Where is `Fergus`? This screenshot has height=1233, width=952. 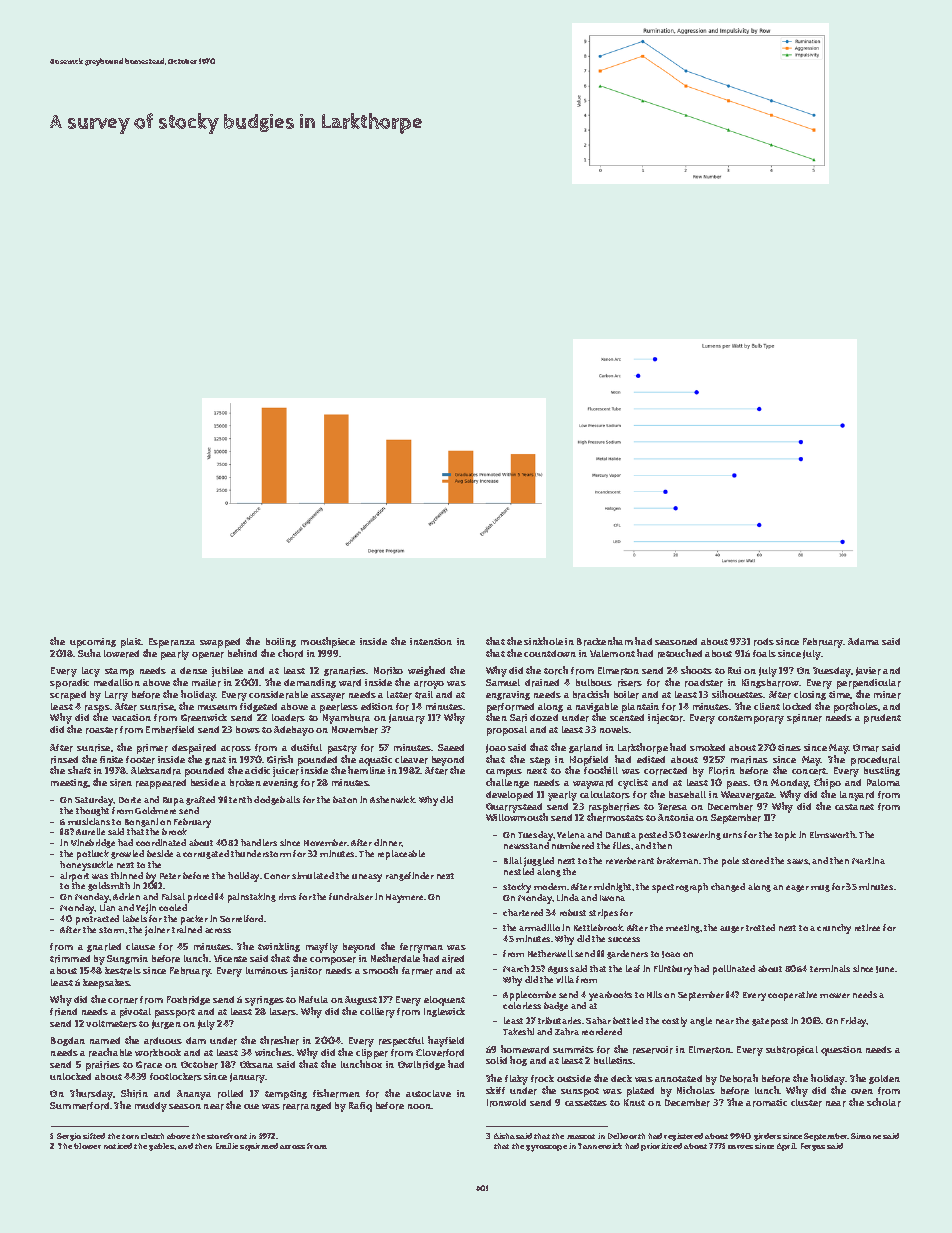
Fergus is located at coordinates (813, 1147).
